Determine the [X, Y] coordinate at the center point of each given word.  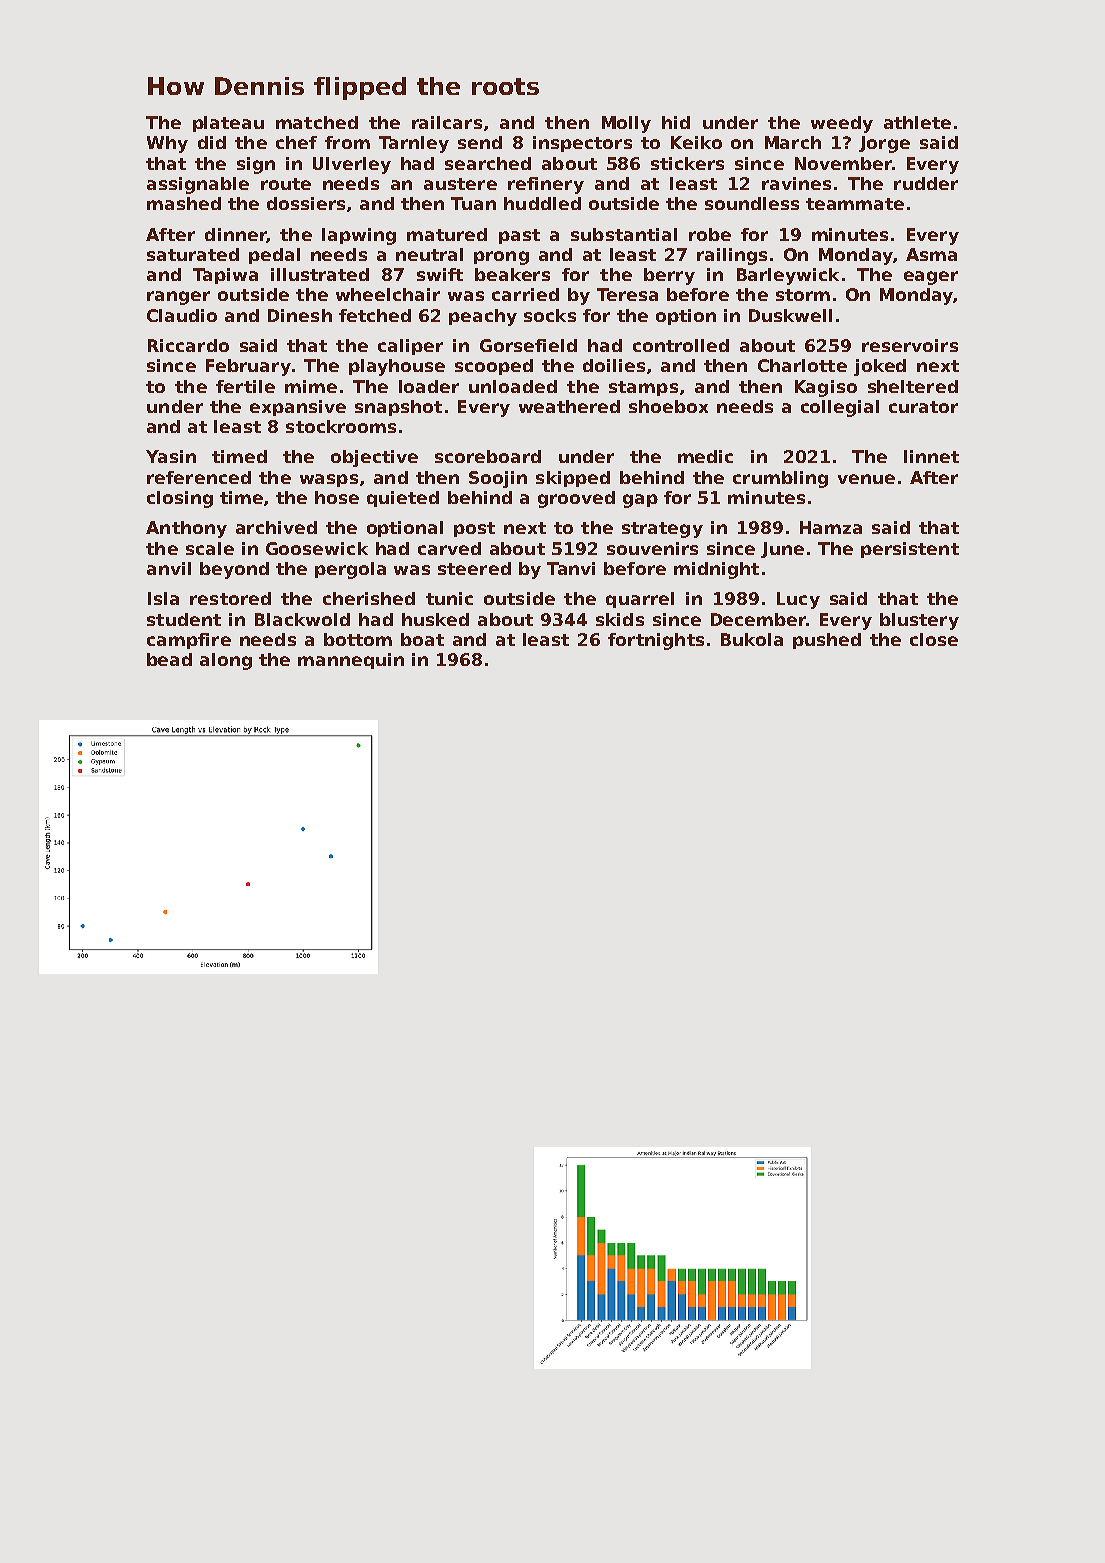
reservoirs [910, 345]
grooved [576, 499]
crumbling [780, 479]
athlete [917, 122]
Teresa [627, 294]
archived [276, 527]
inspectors [582, 144]
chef [296, 142]
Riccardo [188, 345]
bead [169, 659]
